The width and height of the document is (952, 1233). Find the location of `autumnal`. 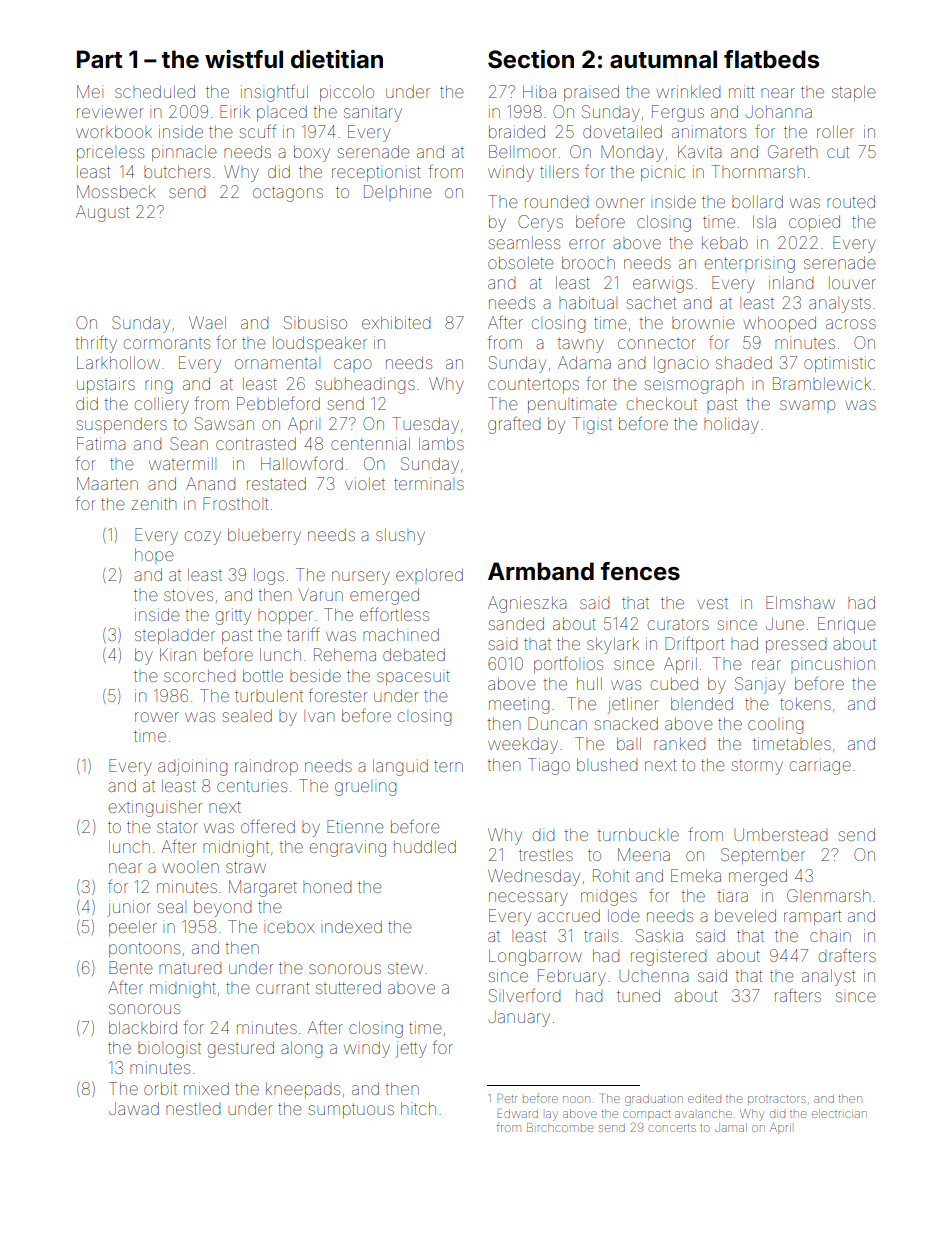

autumnal is located at coordinates (663, 59).
